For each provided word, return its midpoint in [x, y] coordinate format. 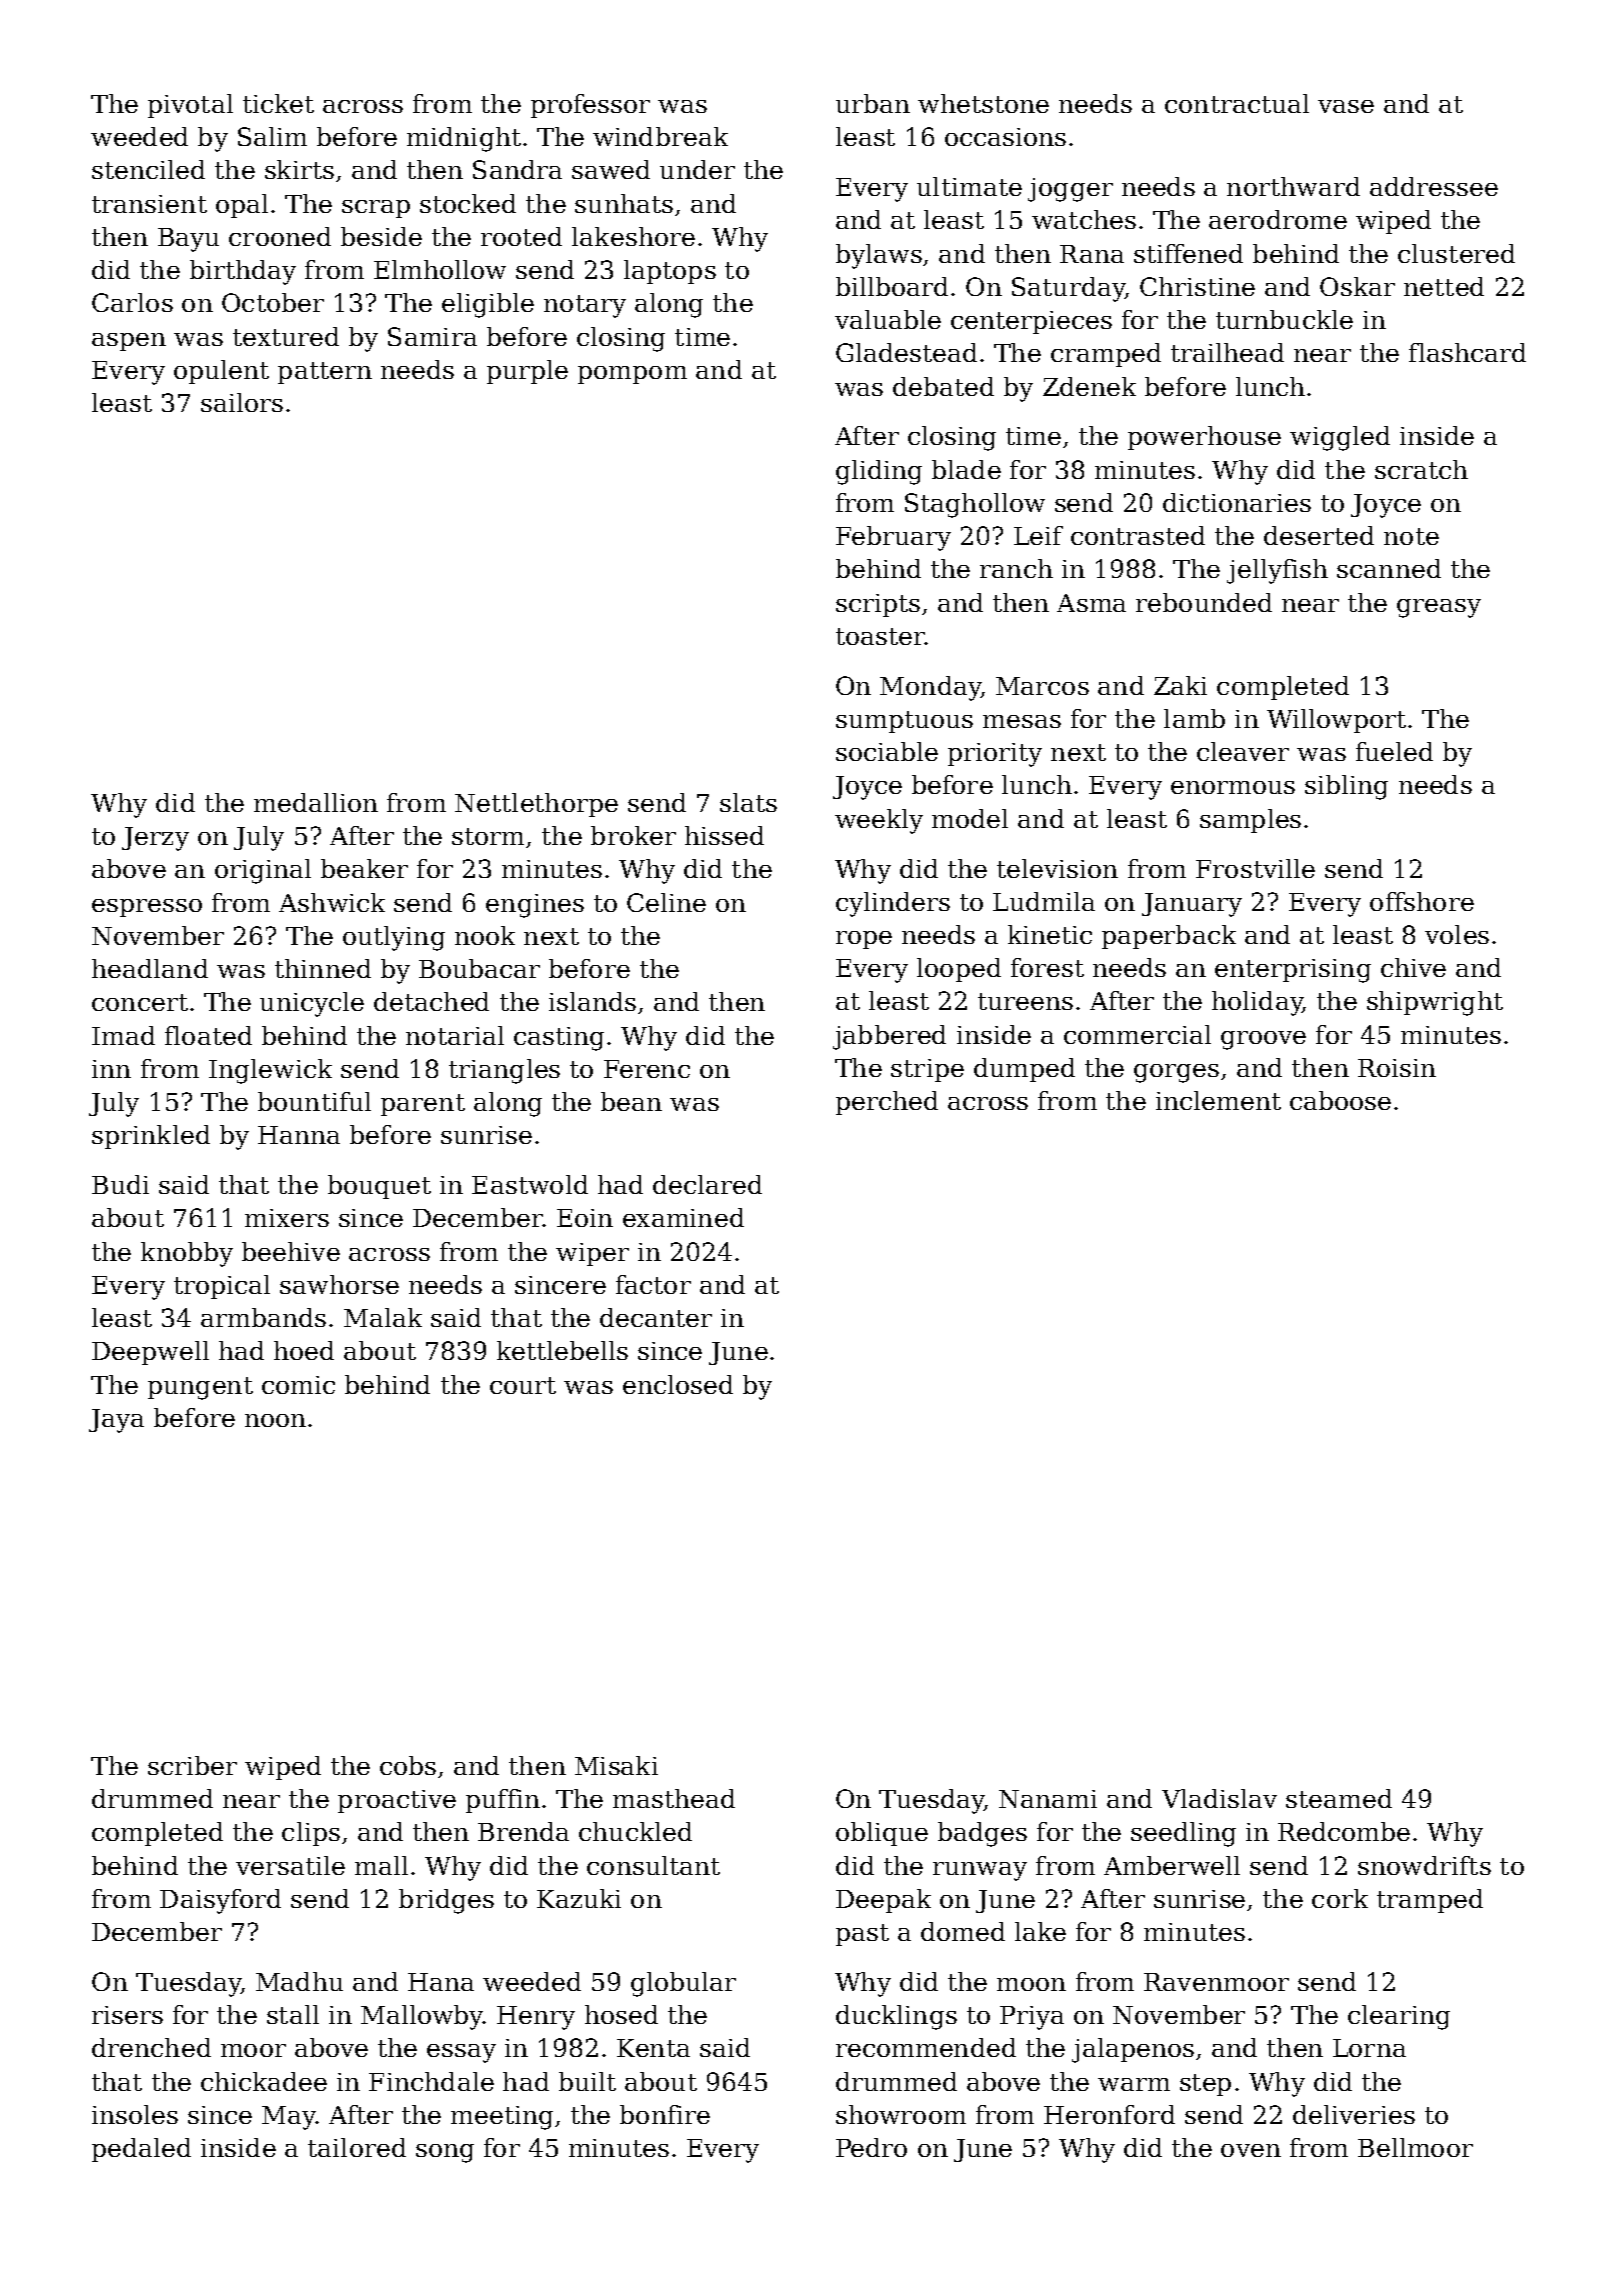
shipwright [1435, 1003]
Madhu [299, 1981]
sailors [242, 402]
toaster [880, 636]
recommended [926, 2047]
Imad [123, 1035]
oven [1251, 2150]
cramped [1106, 355]
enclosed [678, 1384]
